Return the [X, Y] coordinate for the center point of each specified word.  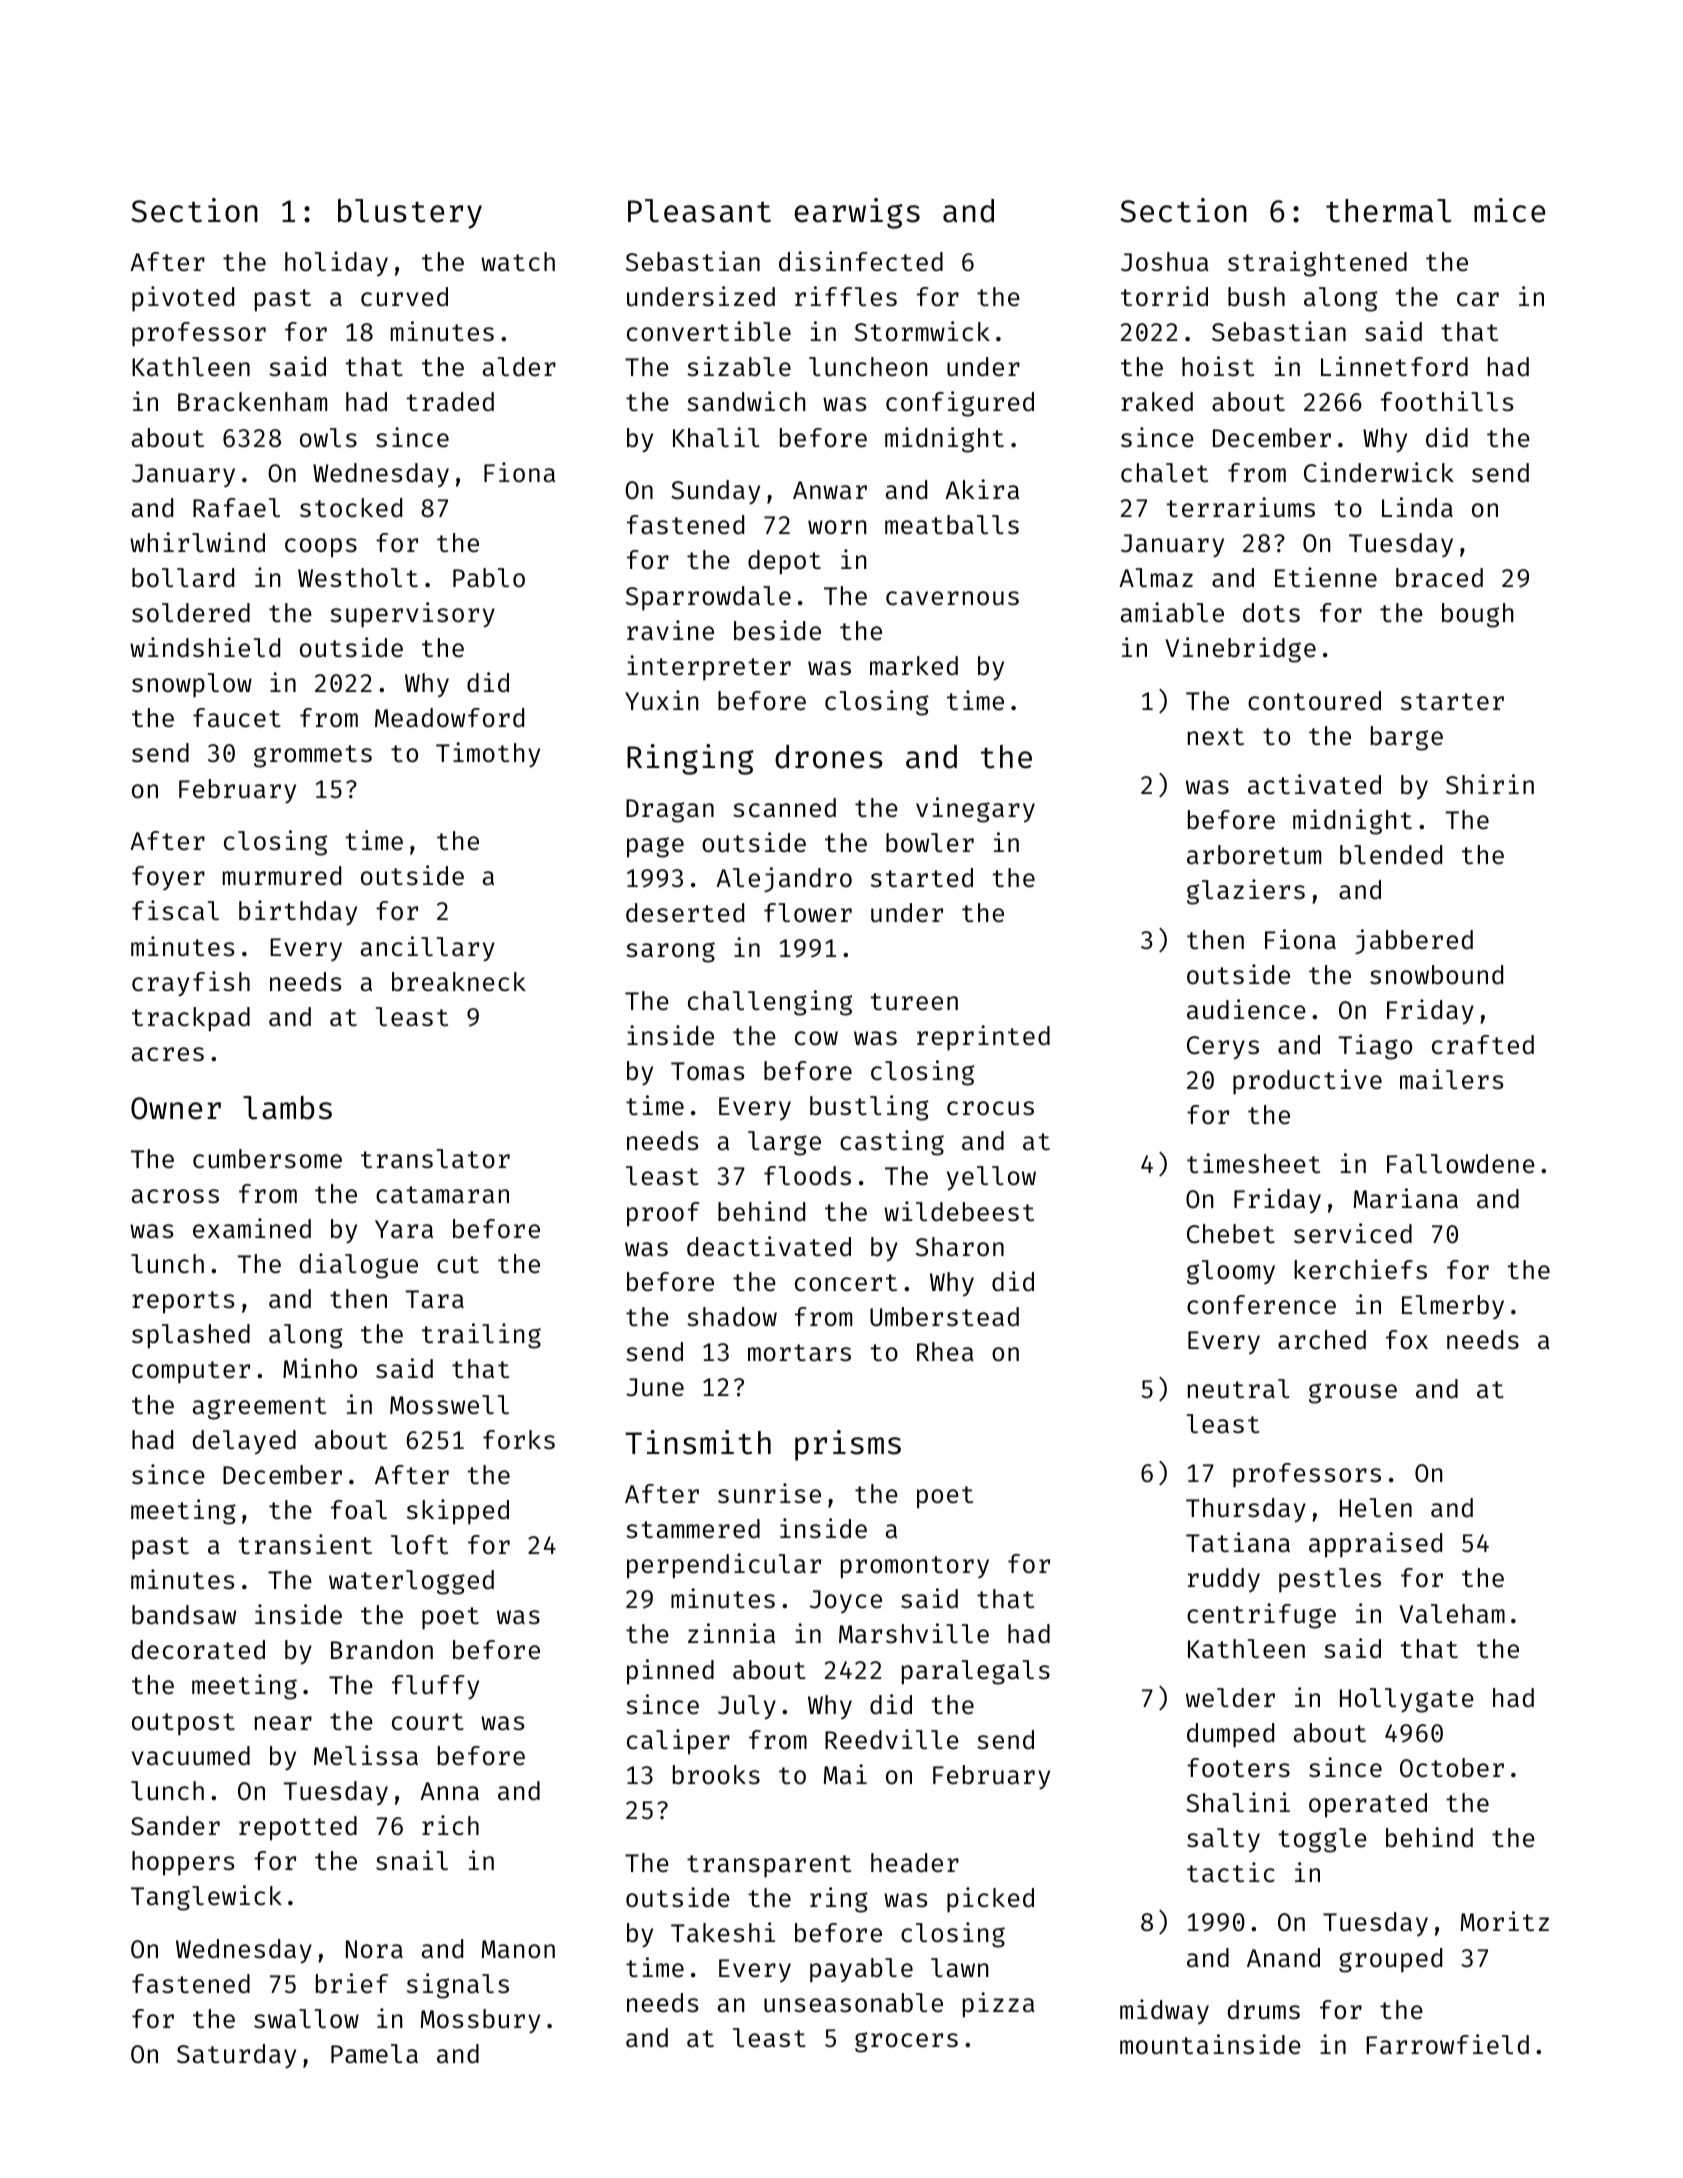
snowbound [1436, 975]
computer [191, 1372]
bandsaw [184, 1615]
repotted [298, 1828]
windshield [205, 647]
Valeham [1452, 1614]
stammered [693, 1529]
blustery [410, 214]
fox [1407, 1340]
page [655, 847]
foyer [168, 878]
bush [1256, 297]
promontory [915, 1567]
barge [1407, 738]
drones [829, 757]
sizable [739, 366]
